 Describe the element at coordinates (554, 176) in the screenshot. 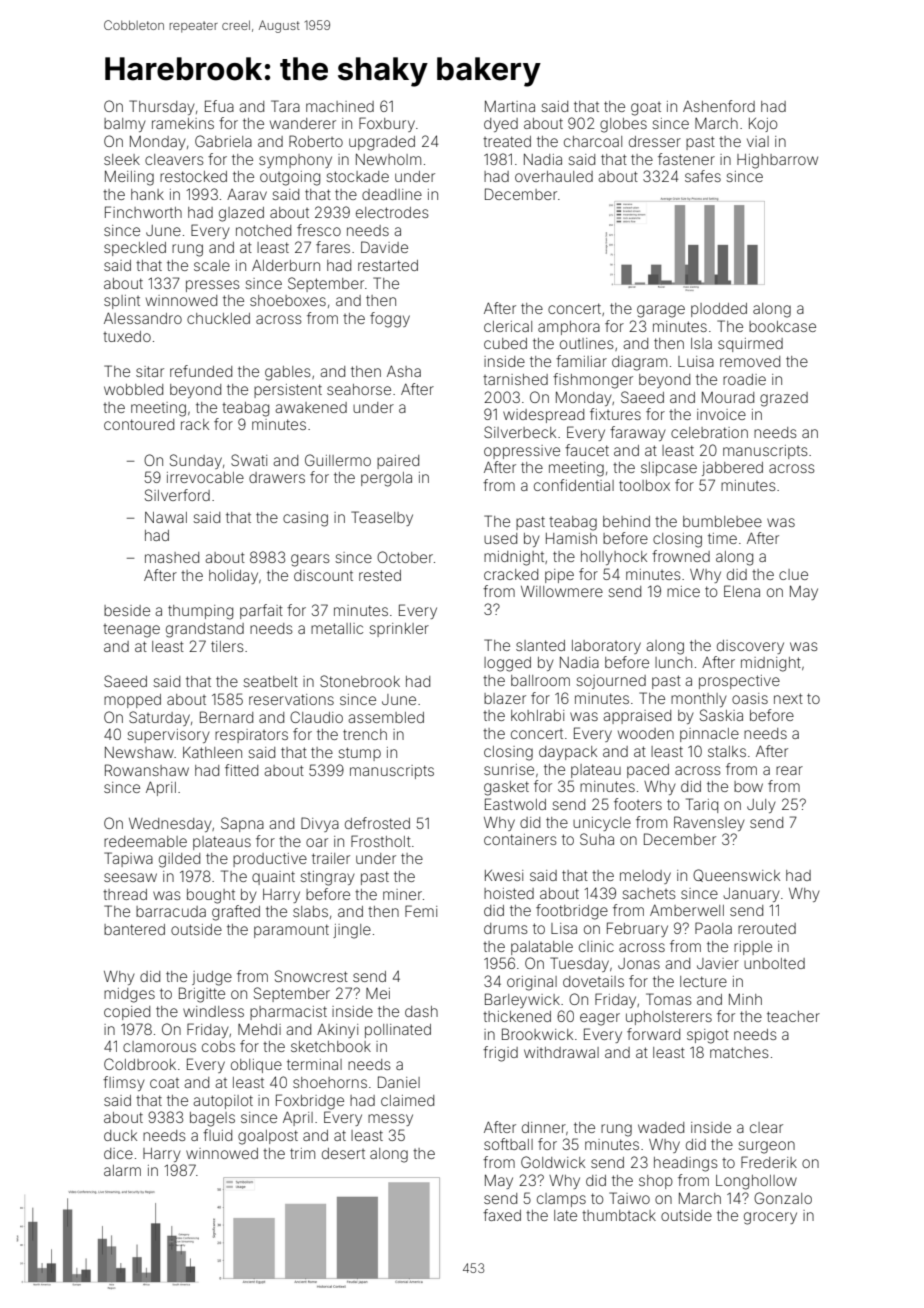

I see `overhauled` at that location.
